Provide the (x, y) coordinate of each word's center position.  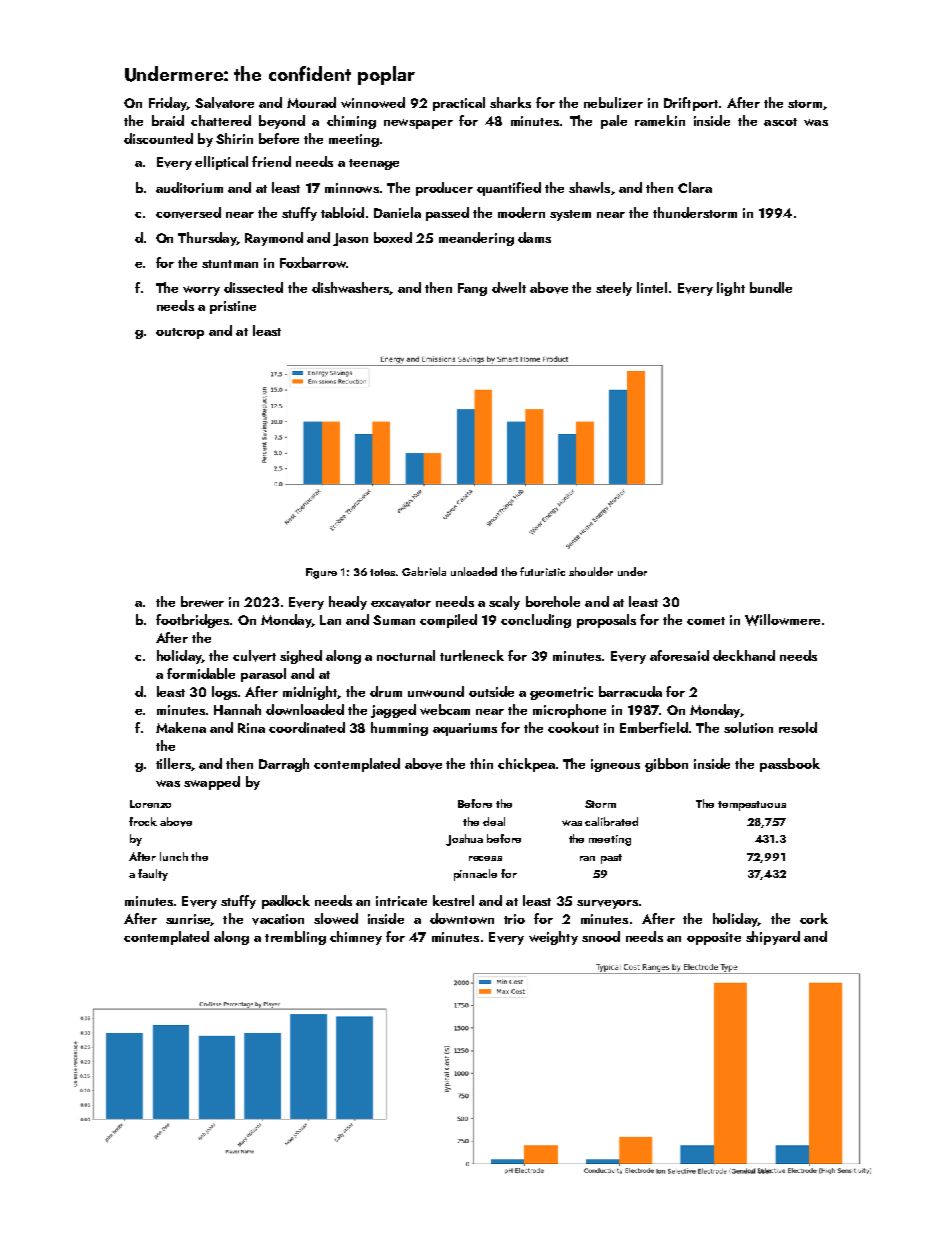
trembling (295, 938)
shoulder (591, 571)
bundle (771, 287)
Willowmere (782, 620)
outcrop (180, 333)
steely (614, 289)
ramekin (660, 120)
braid (168, 120)
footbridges (192, 621)
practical (459, 104)
